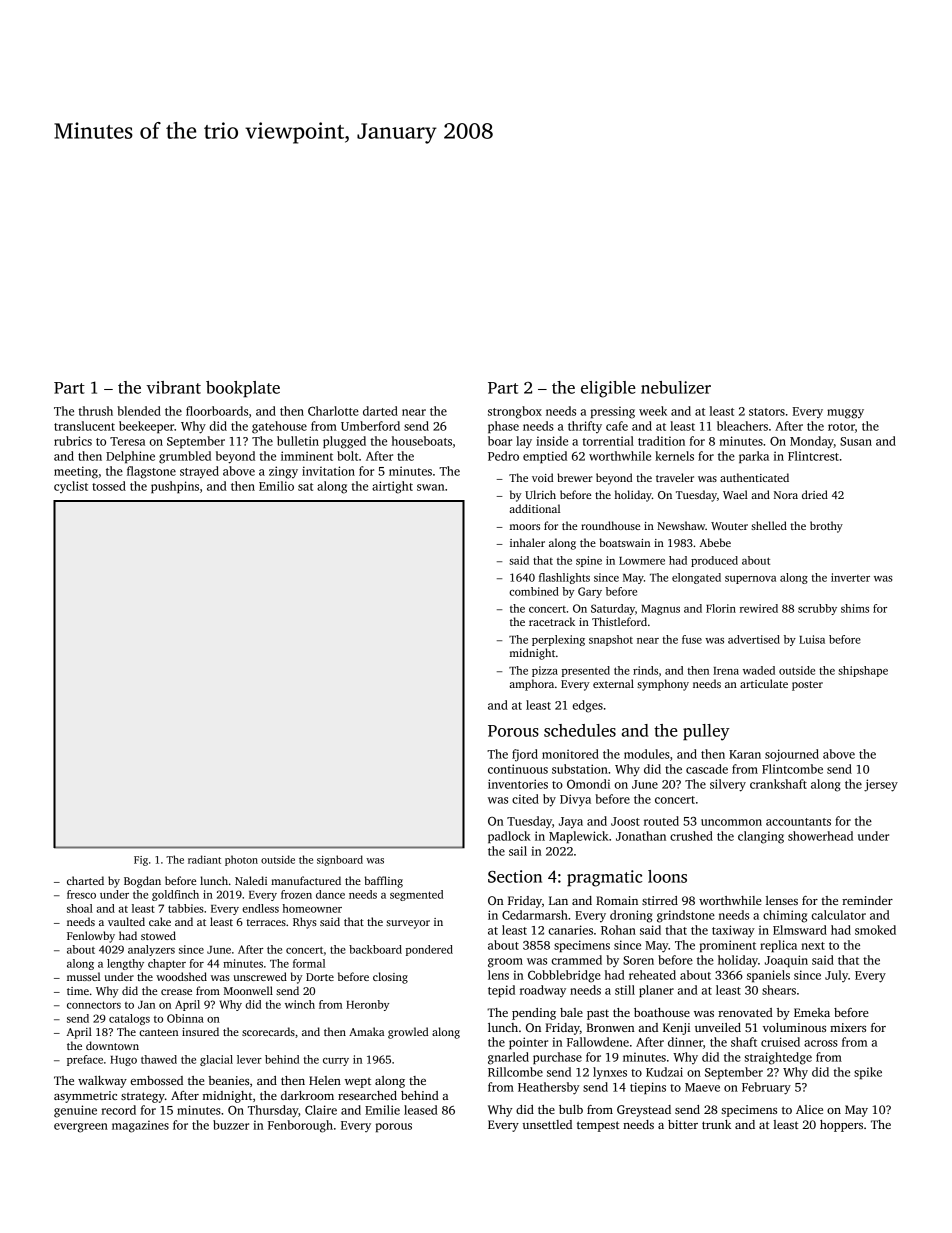  What do you see at coordinates (96, 411) in the image?
I see `thrush` at bounding box center [96, 411].
